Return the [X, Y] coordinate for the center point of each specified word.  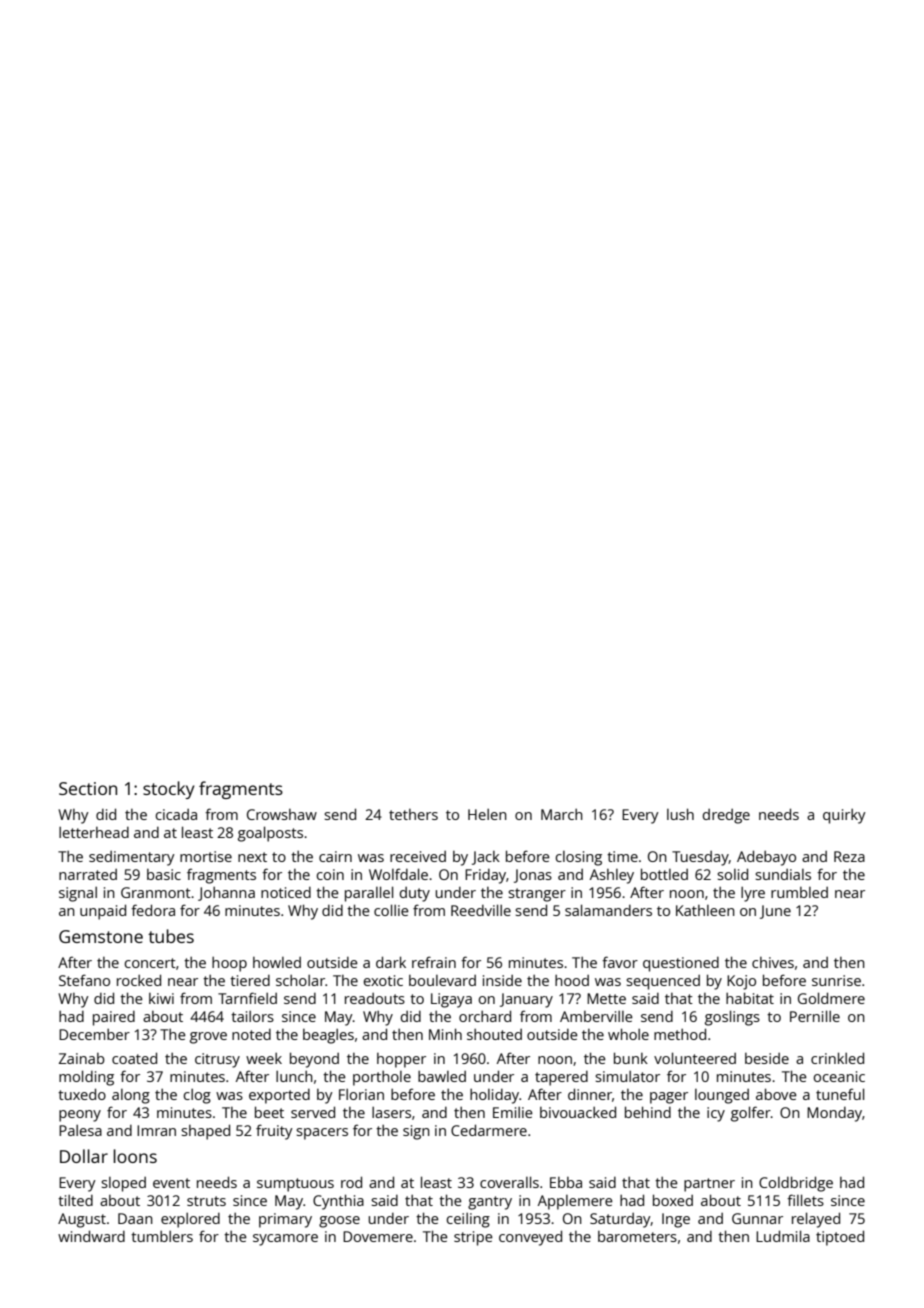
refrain [434, 962]
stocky [169, 790]
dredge [726, 816]
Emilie [513, 1112]
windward [91, 1236]
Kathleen [705, 910]
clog [197, 1096]
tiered [250, 980]
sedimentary [132, 858]
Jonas [533, 876]
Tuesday [700, 858]
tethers [413, 814]
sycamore [285, 1240]
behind [648, 1112]
